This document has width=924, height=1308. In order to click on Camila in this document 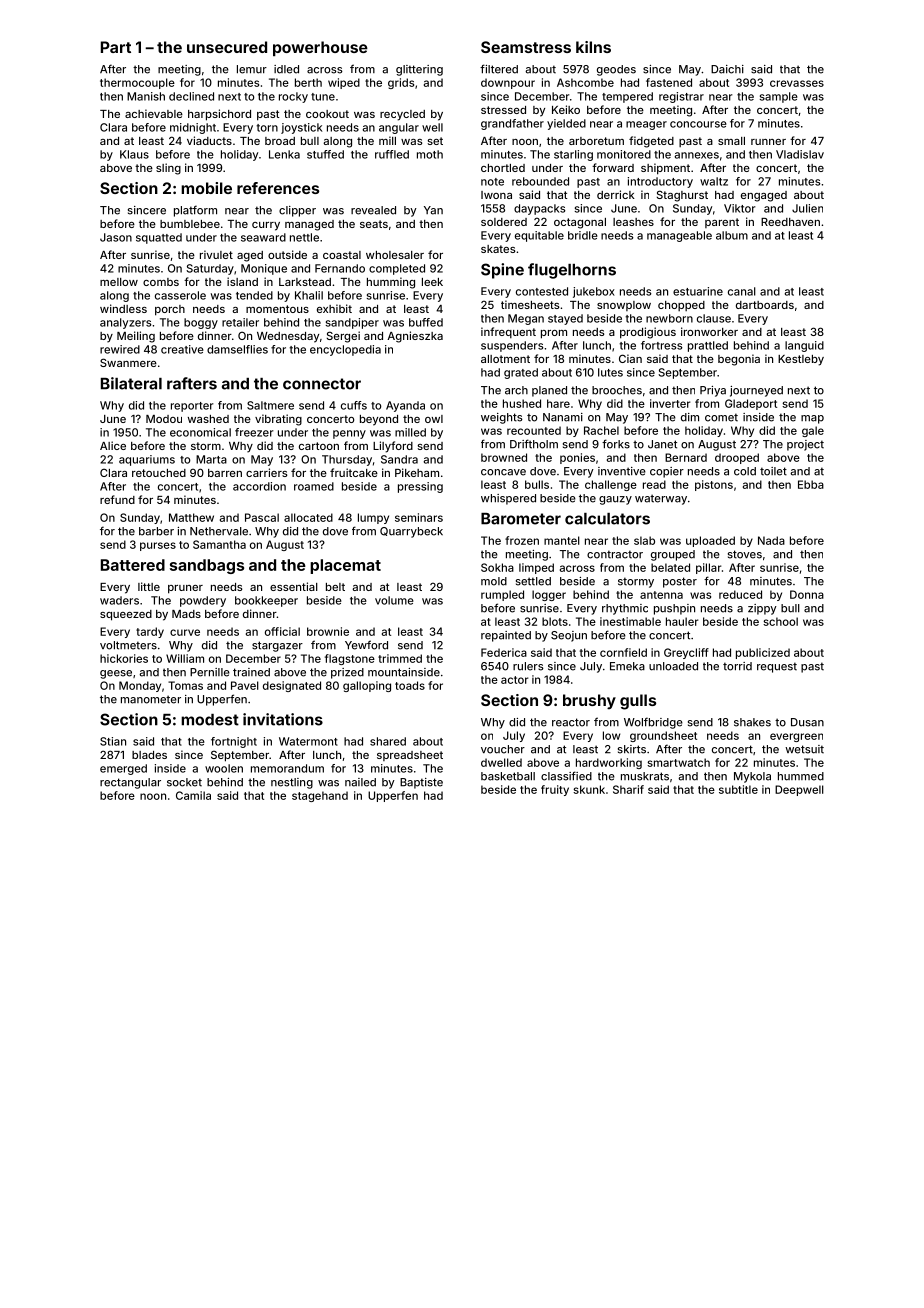, I will do `click(193, 795)`.
